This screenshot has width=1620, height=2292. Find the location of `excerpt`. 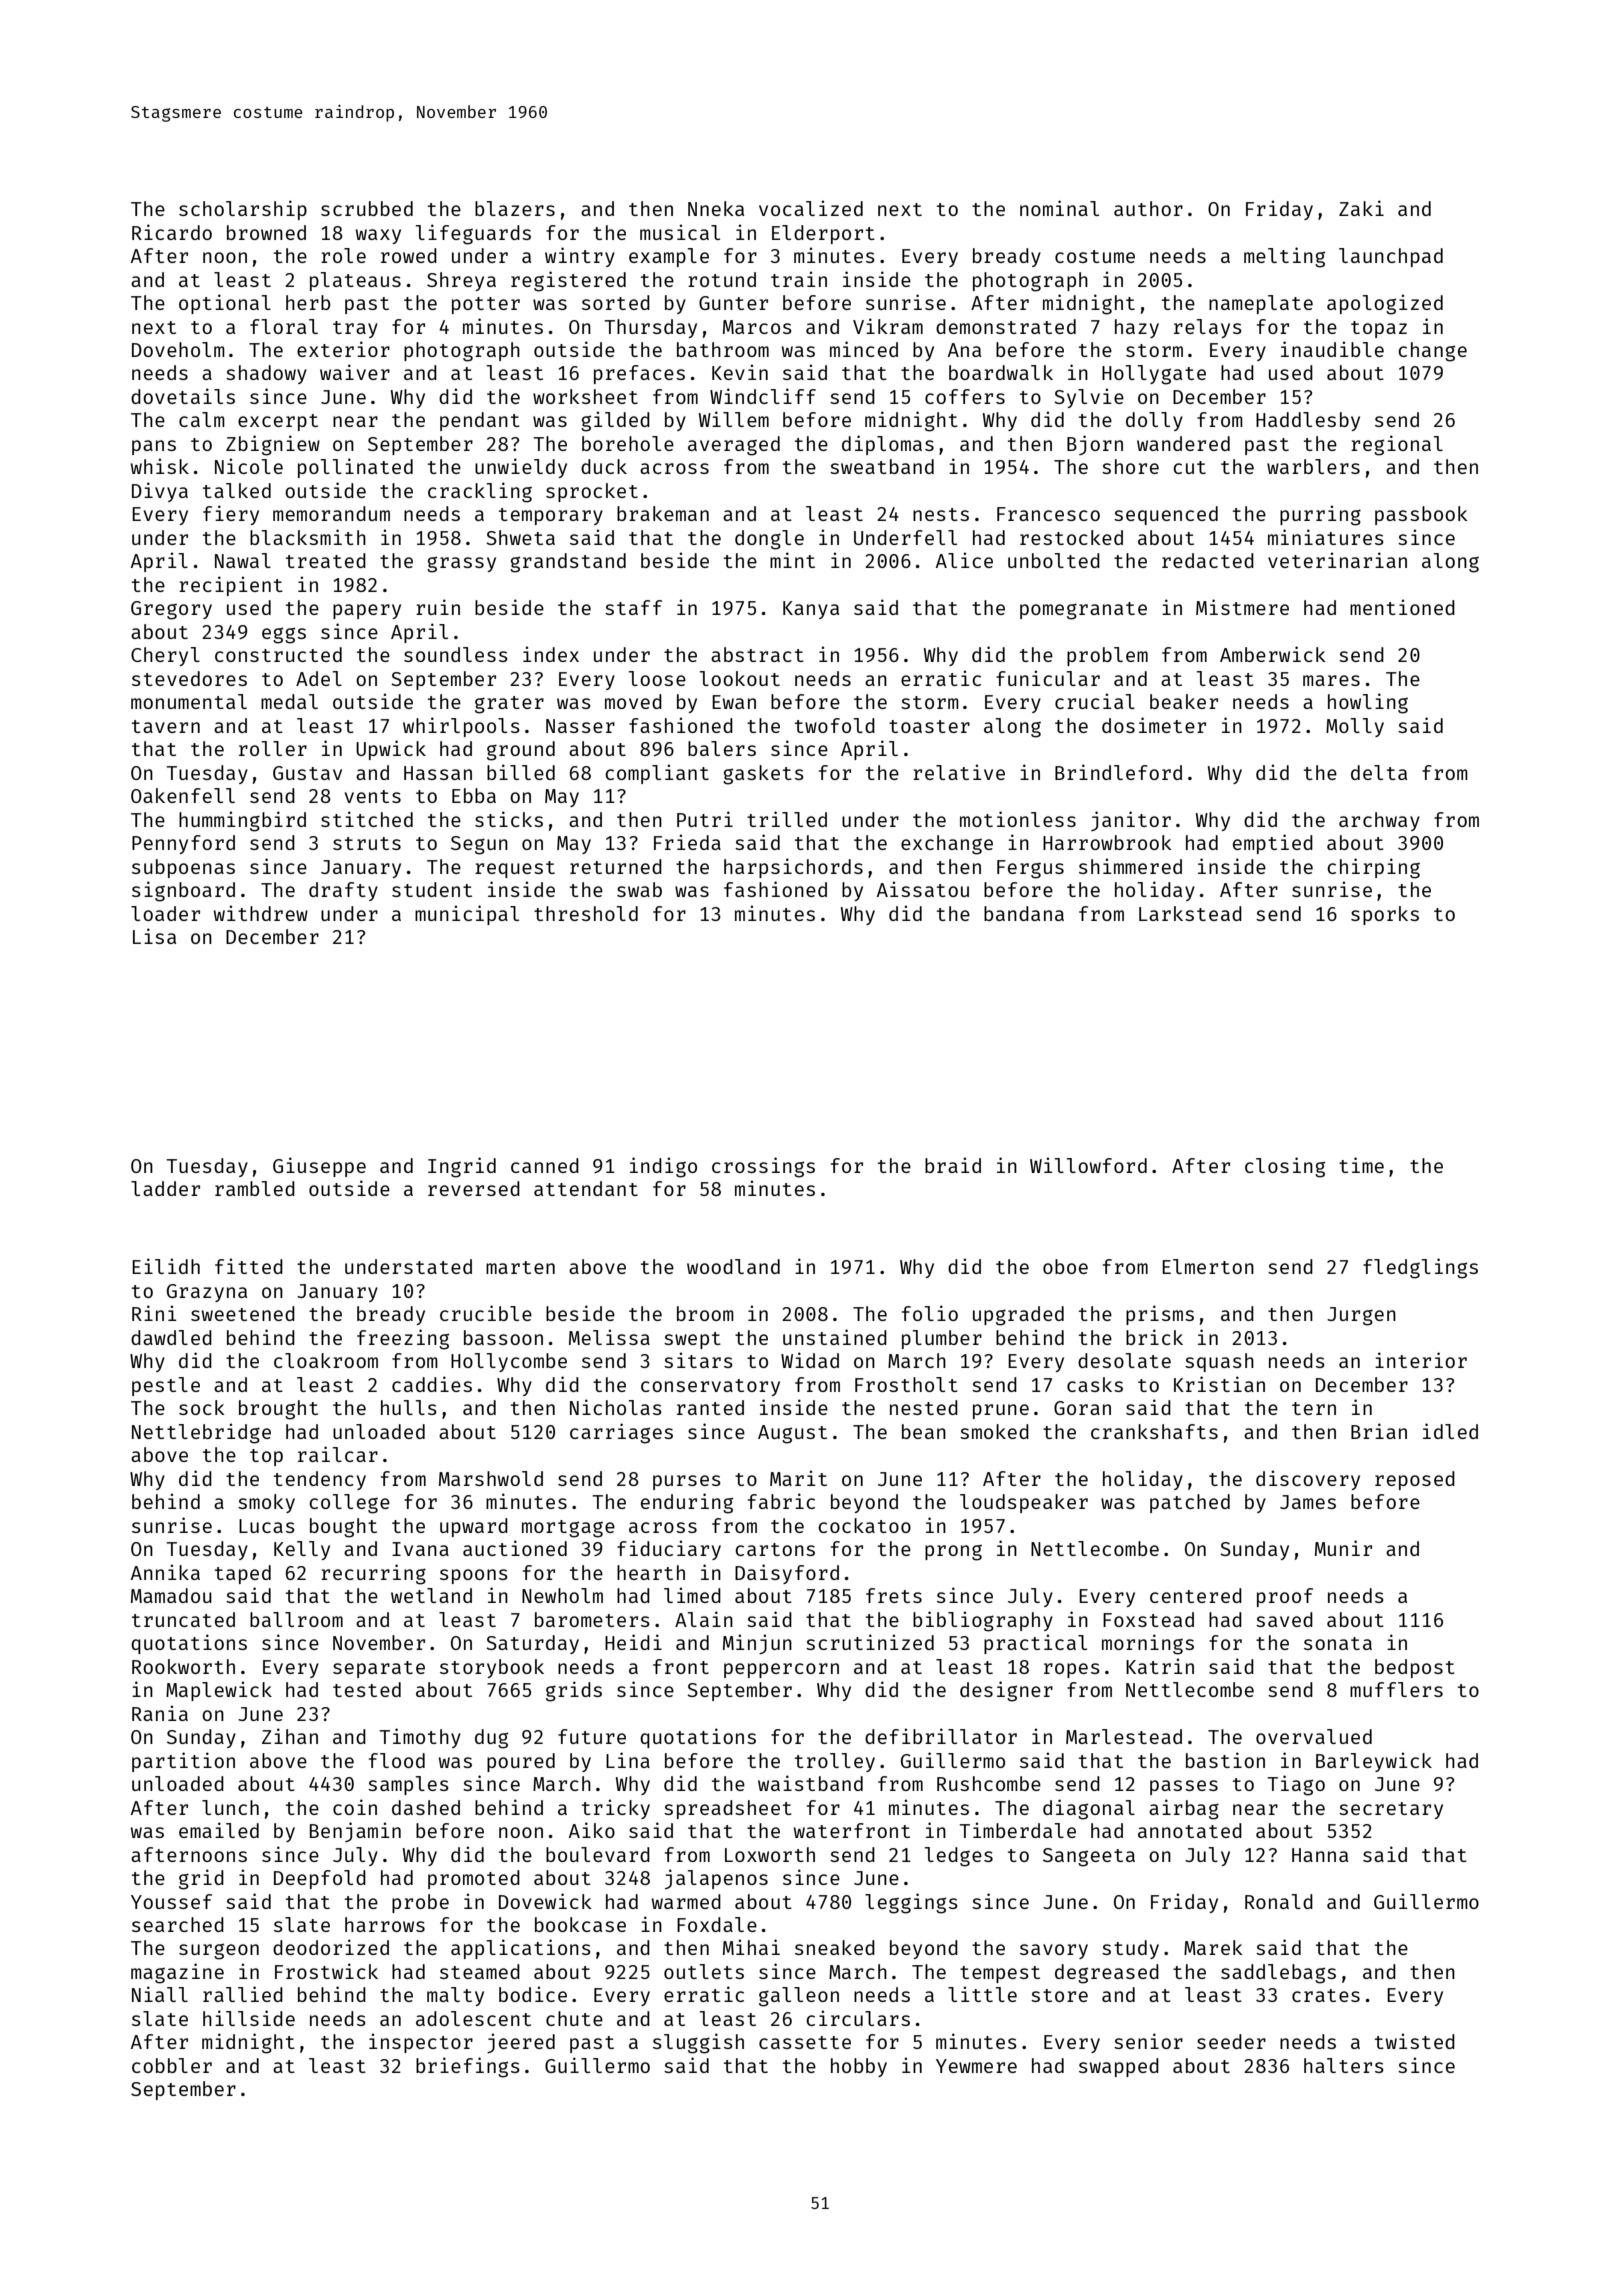

excerpt is located at coordinates (278, 422).
